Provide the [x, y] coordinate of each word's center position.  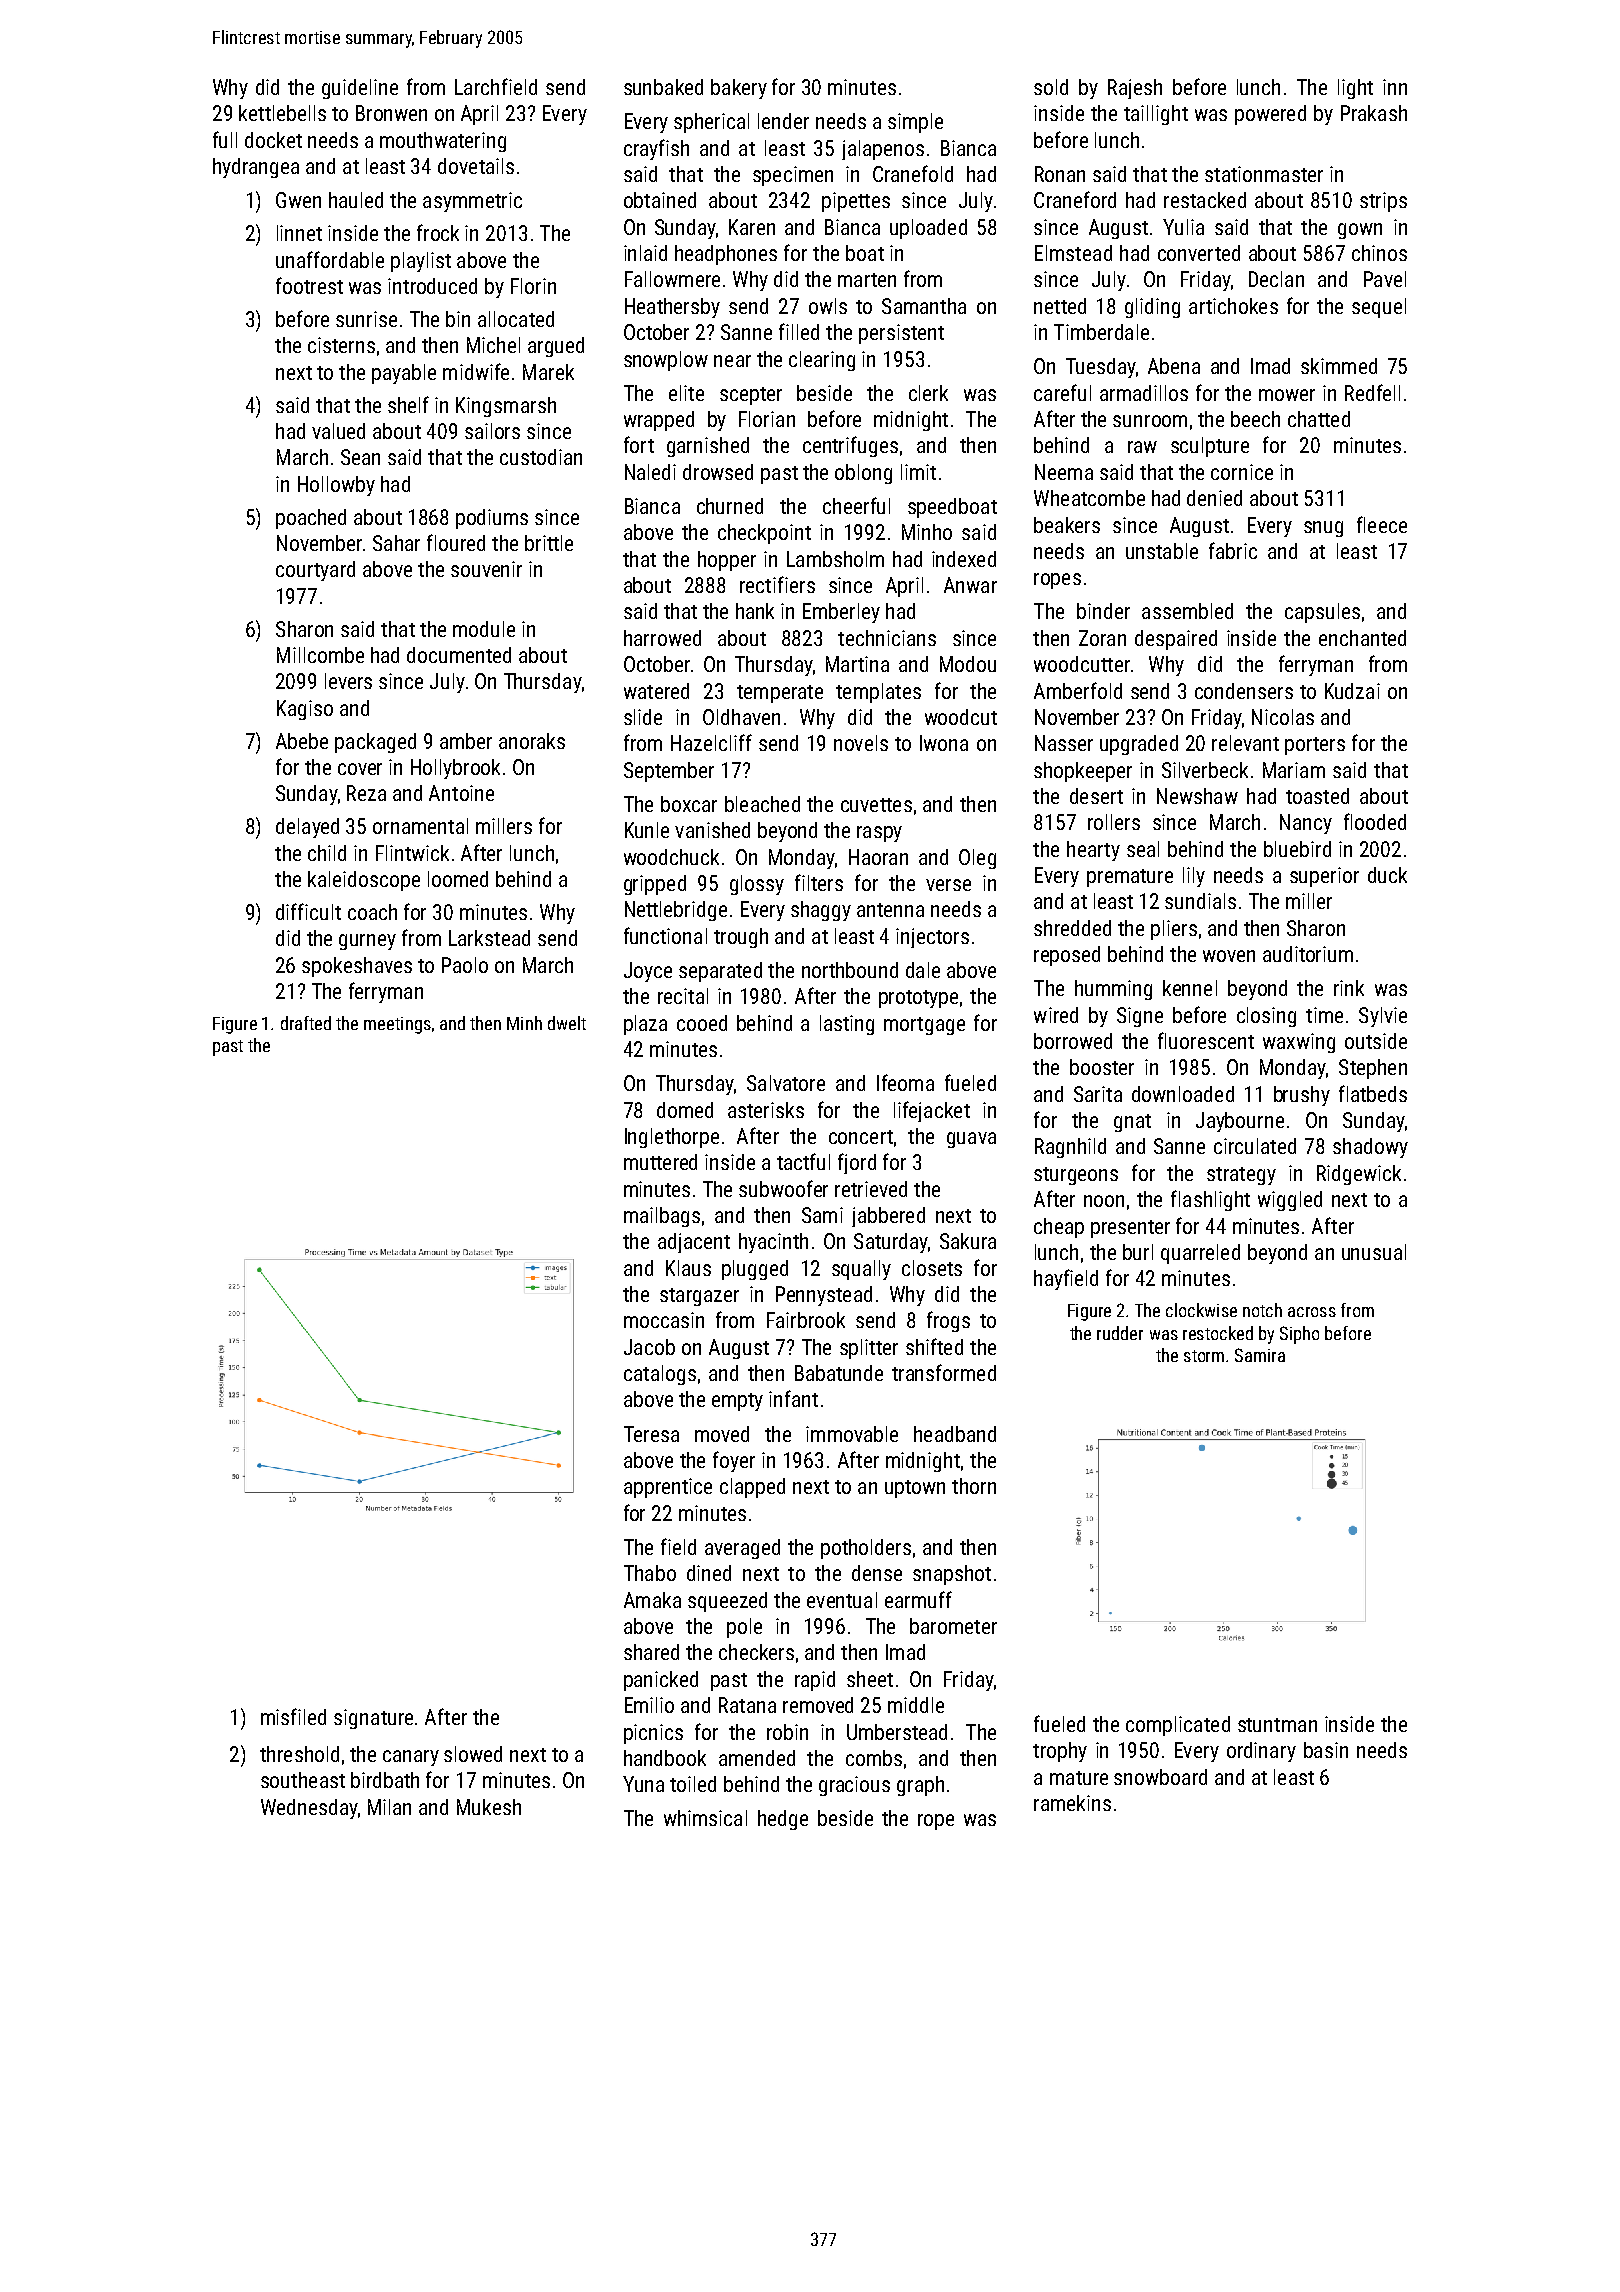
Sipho [1299, 1335]
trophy [1060, 1752]
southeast [303, 1780]
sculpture [1210, 447]
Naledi [650, 472]
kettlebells [282, 113]
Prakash [1374, 113]
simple [915, 123]
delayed [307, 828]
